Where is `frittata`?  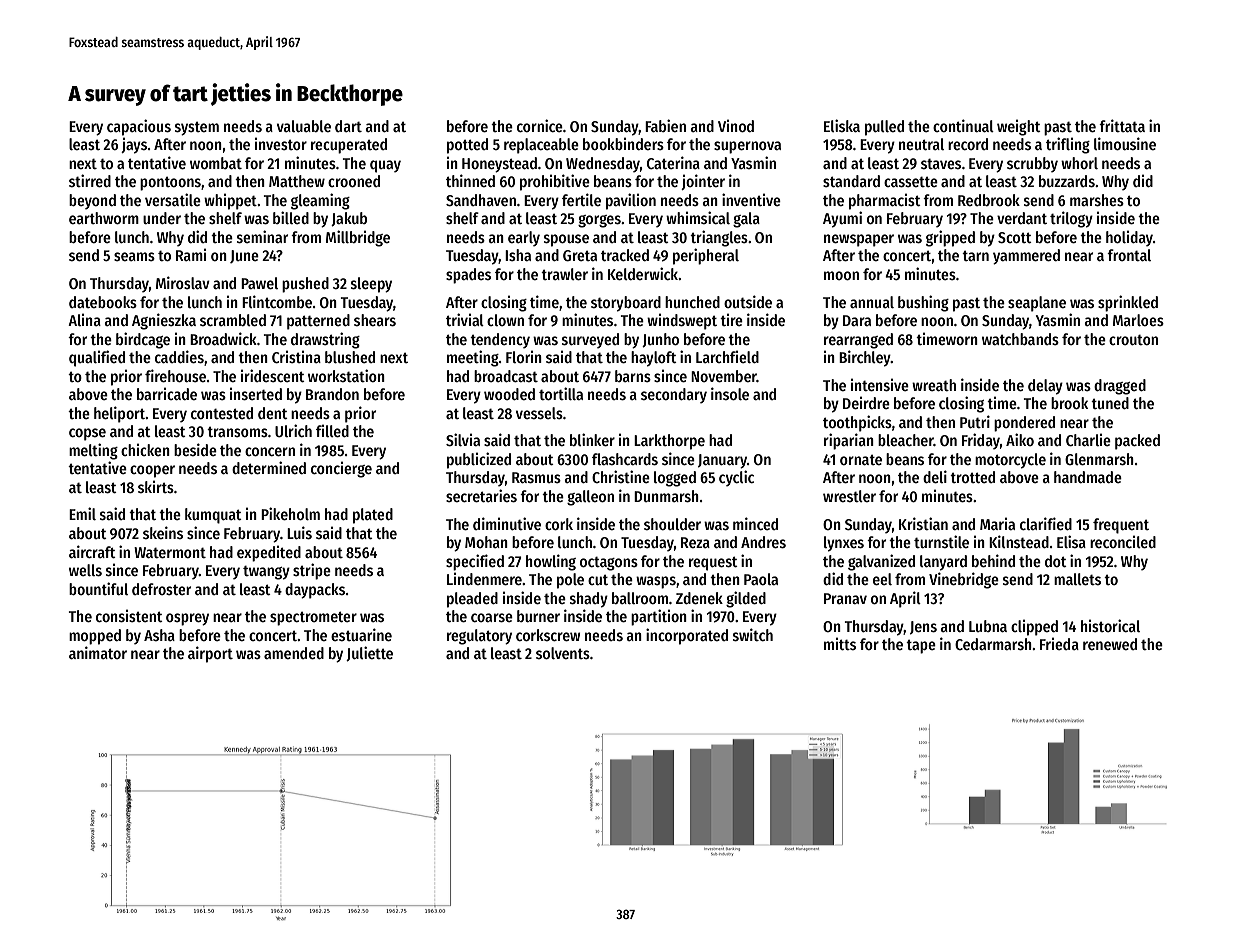
frittata is located at coordinates (1122, 125).
